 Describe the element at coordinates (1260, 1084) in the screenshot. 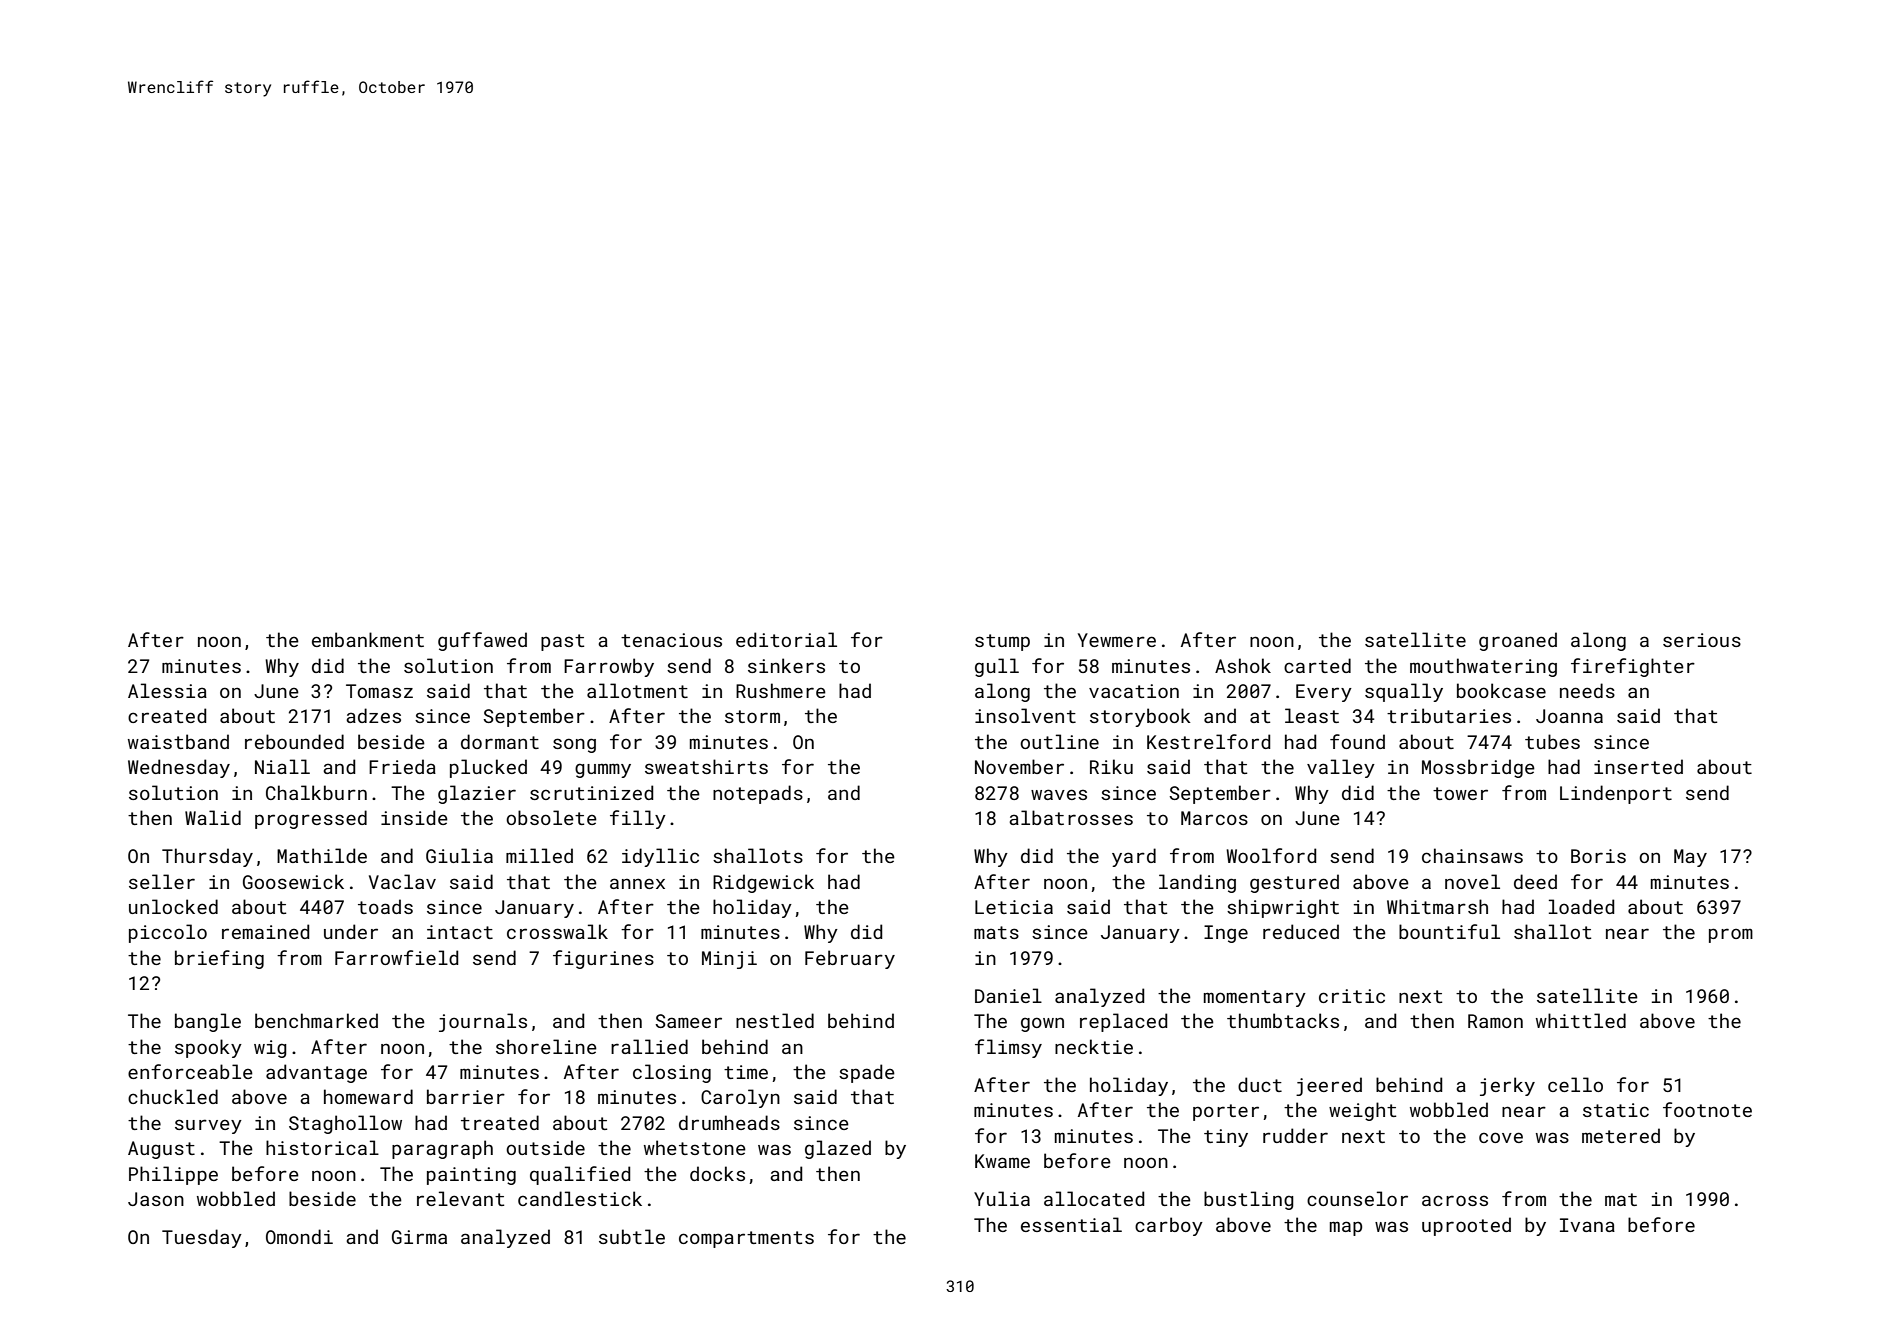

I see `duct` at that location.
